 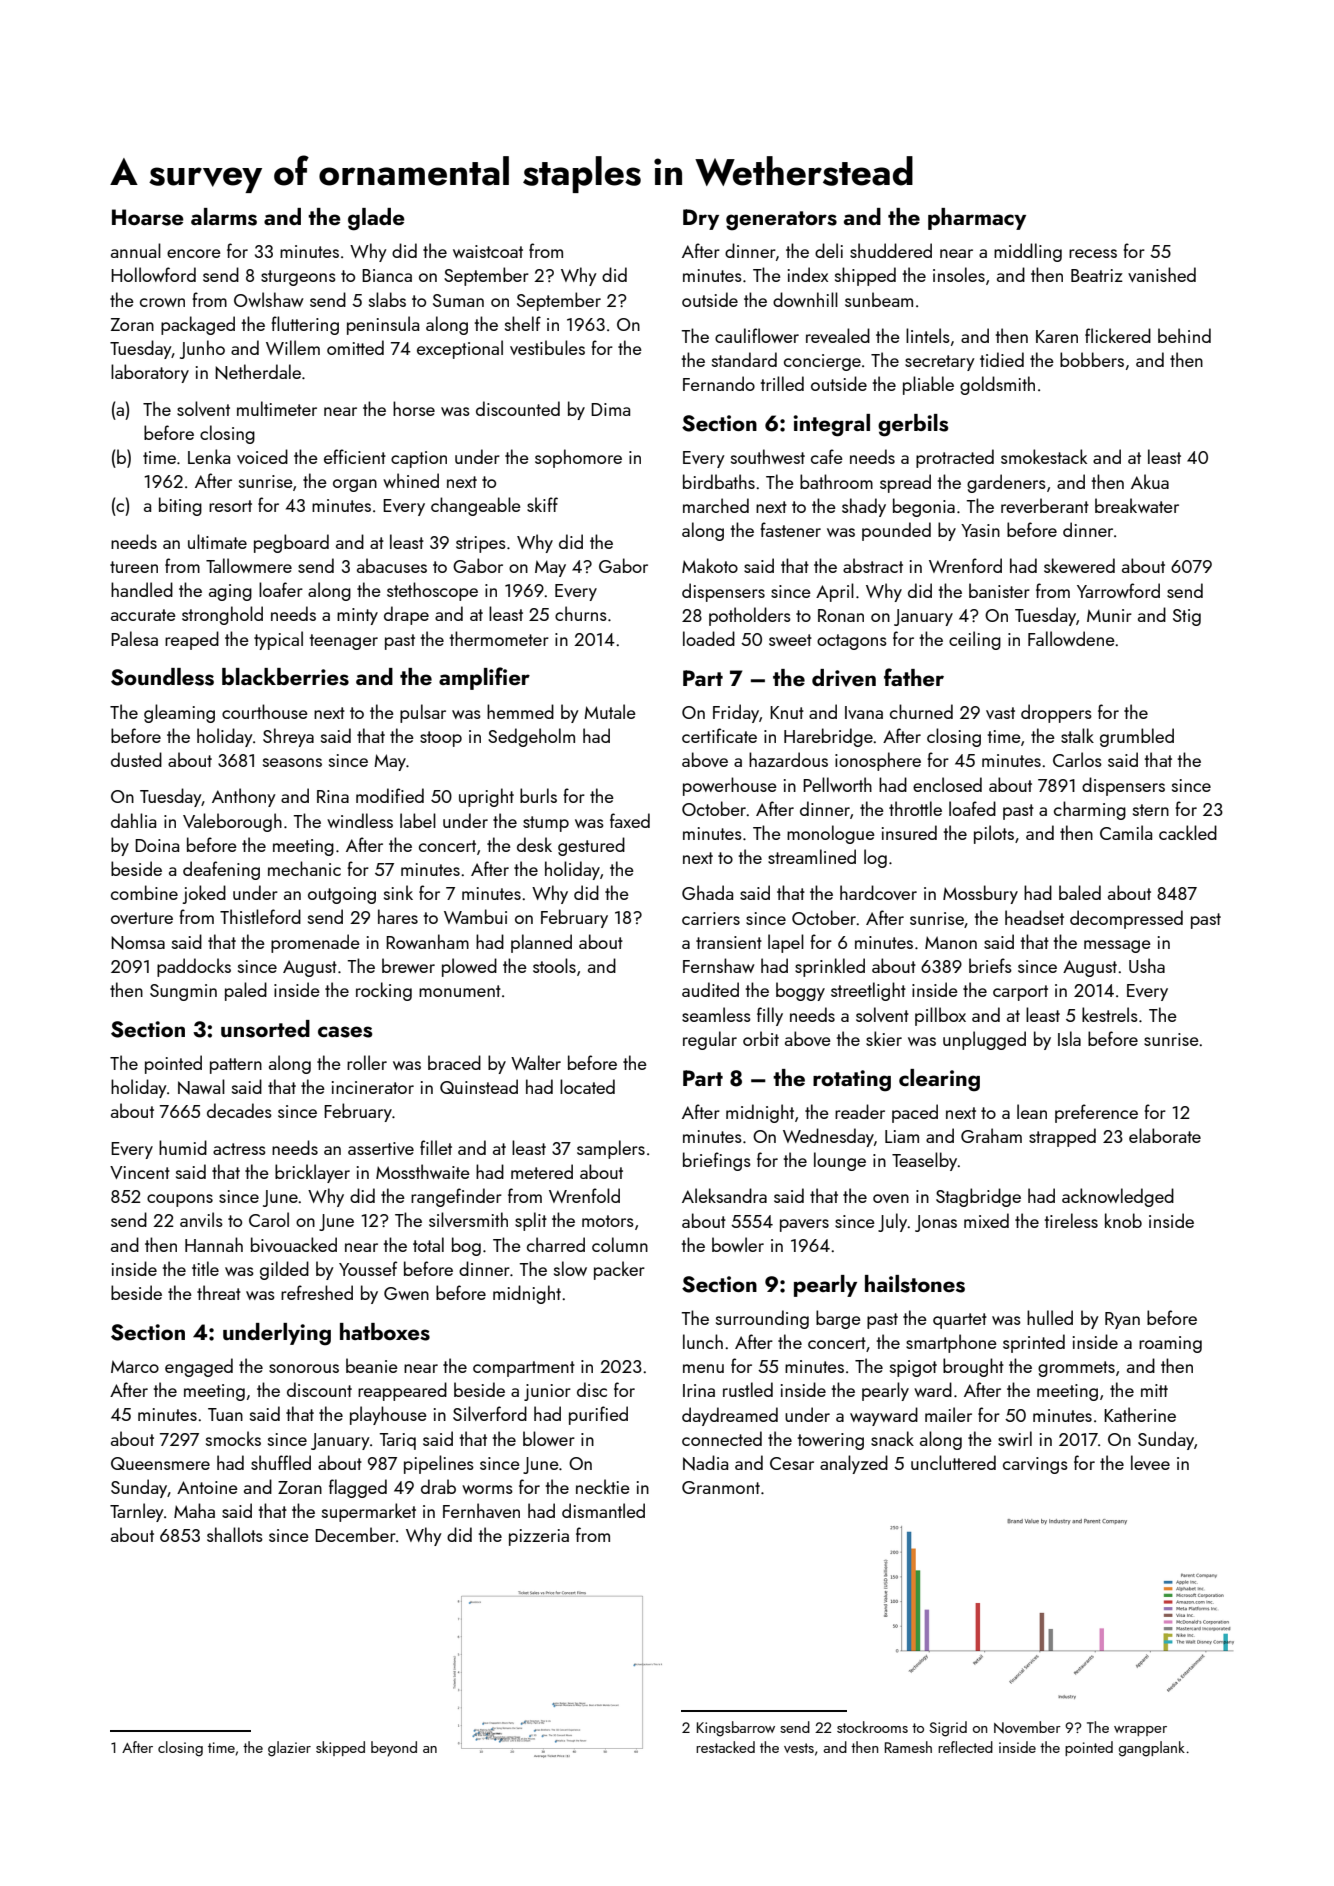 What do you see at coordinates (1109, 615) in the screenshot?
I see `Munir` at bounding box center [1109, 615].
